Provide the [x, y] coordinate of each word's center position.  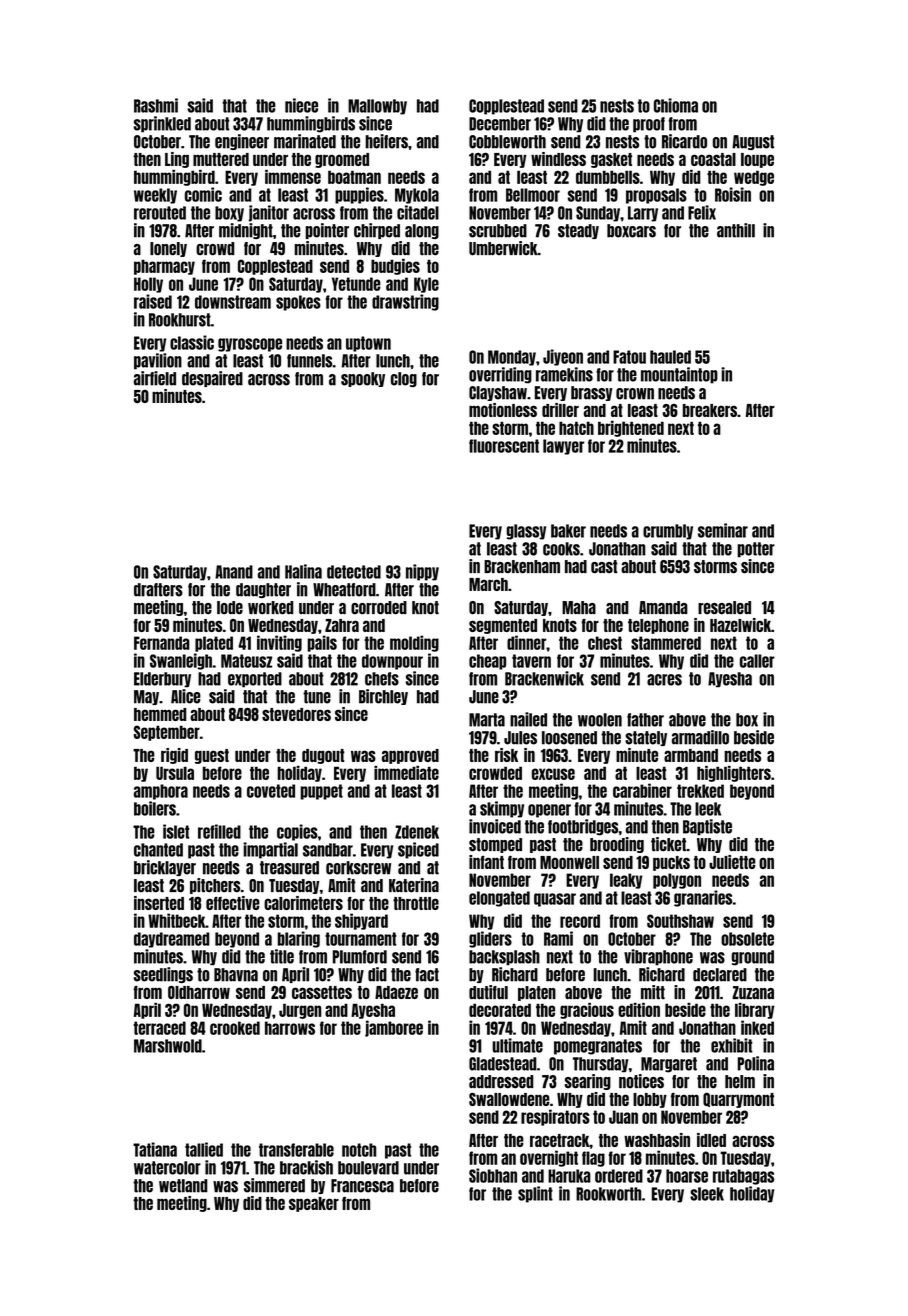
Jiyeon [563, 357]
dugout [323, 756]
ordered [619, 1176]
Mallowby [377, 107]
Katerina [414, 885]
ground [752, 958]
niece [301, 105]
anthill [736, 230]
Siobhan [493, 1175]
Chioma [676, 105]
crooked [235, 1028]
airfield [155, 378]
